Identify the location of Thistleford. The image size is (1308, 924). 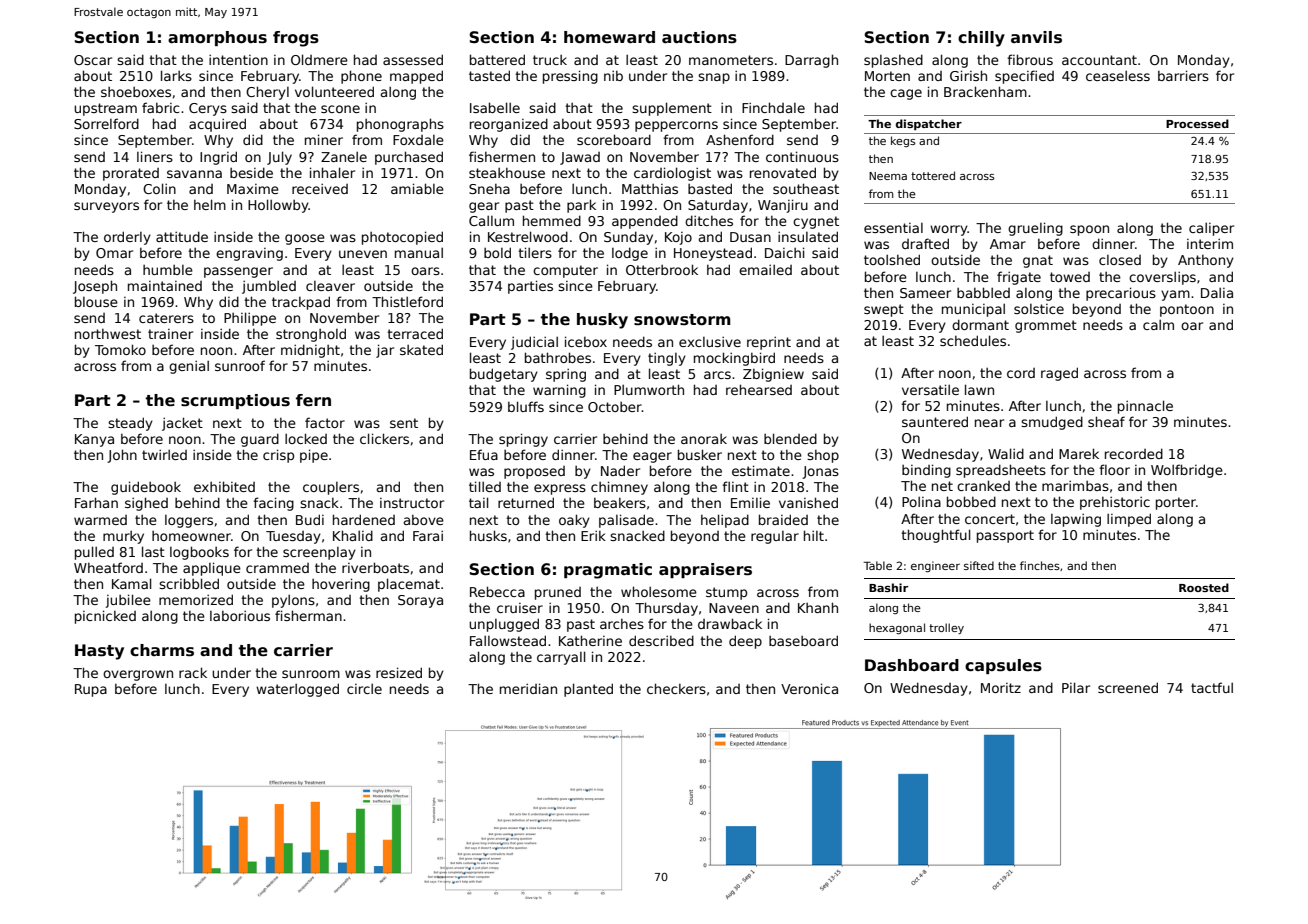
(407, 301).
